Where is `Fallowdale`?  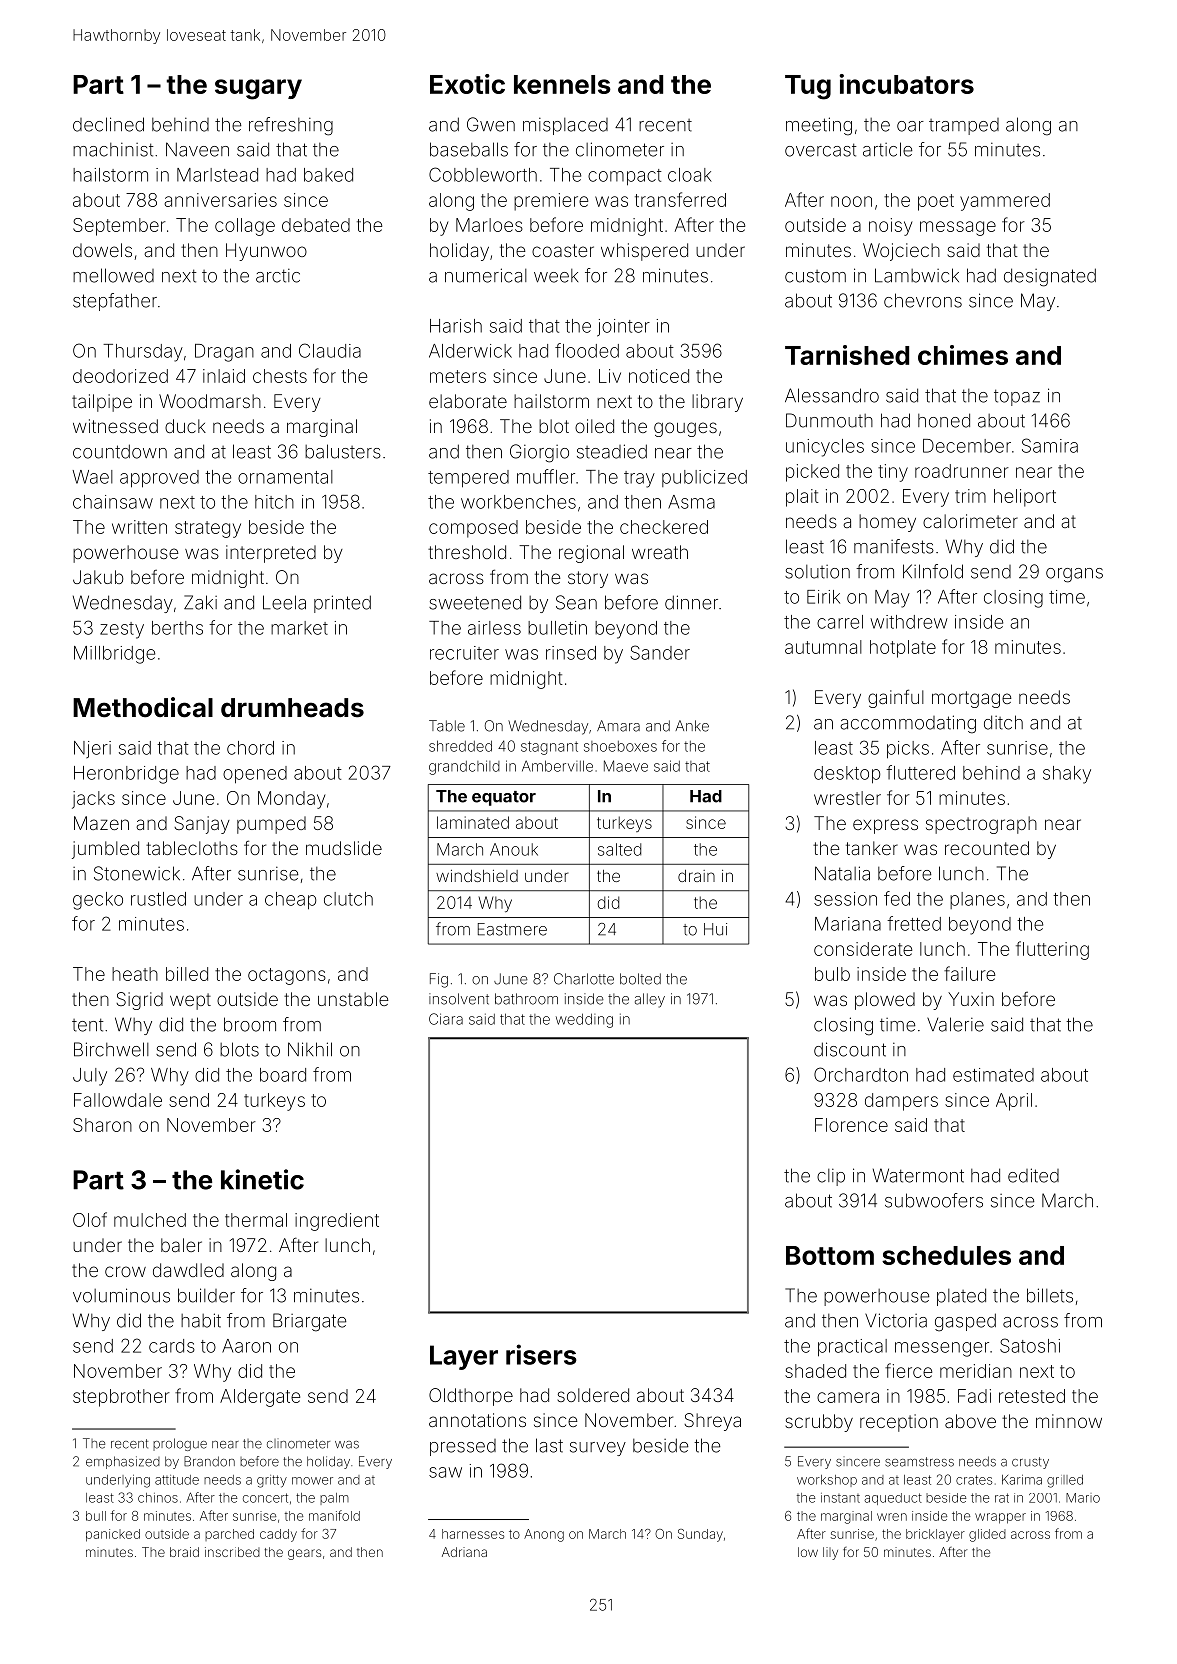 Fallowdale is located at coordinates (118, 1100).
